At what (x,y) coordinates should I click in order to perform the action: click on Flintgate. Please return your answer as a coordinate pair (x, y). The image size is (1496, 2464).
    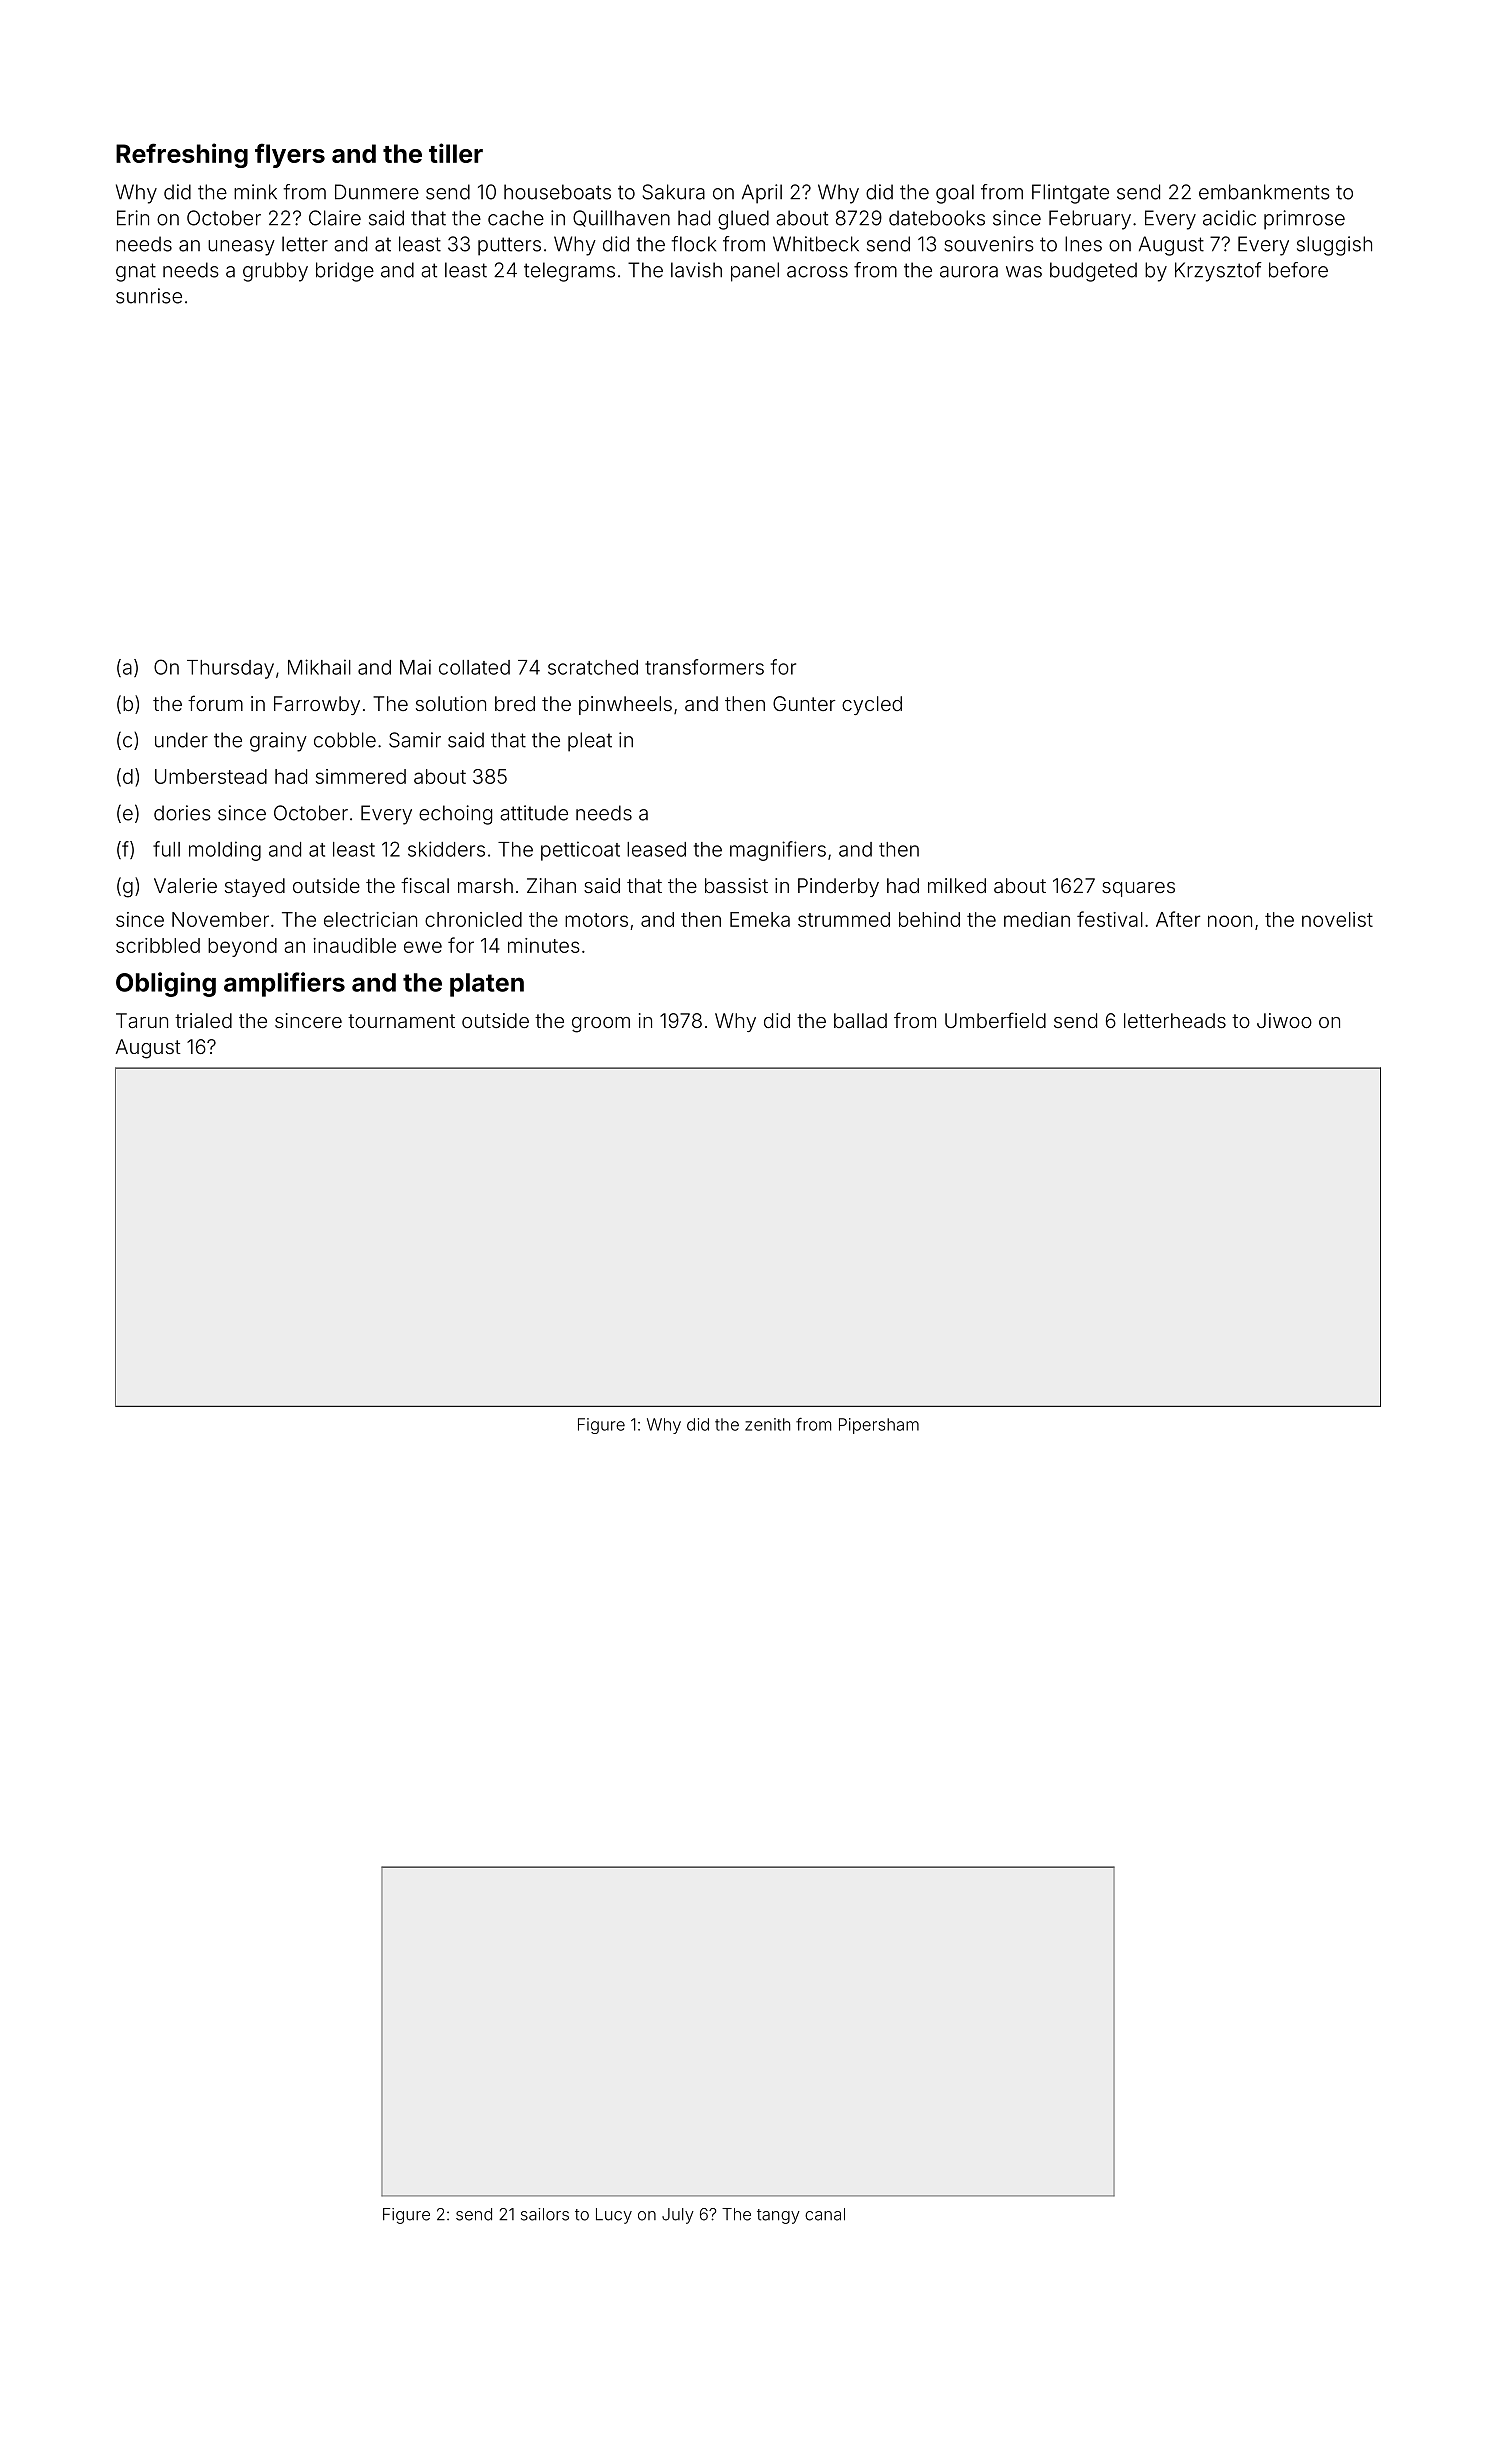
    Looking at the image, I should click on (1070, 194).
